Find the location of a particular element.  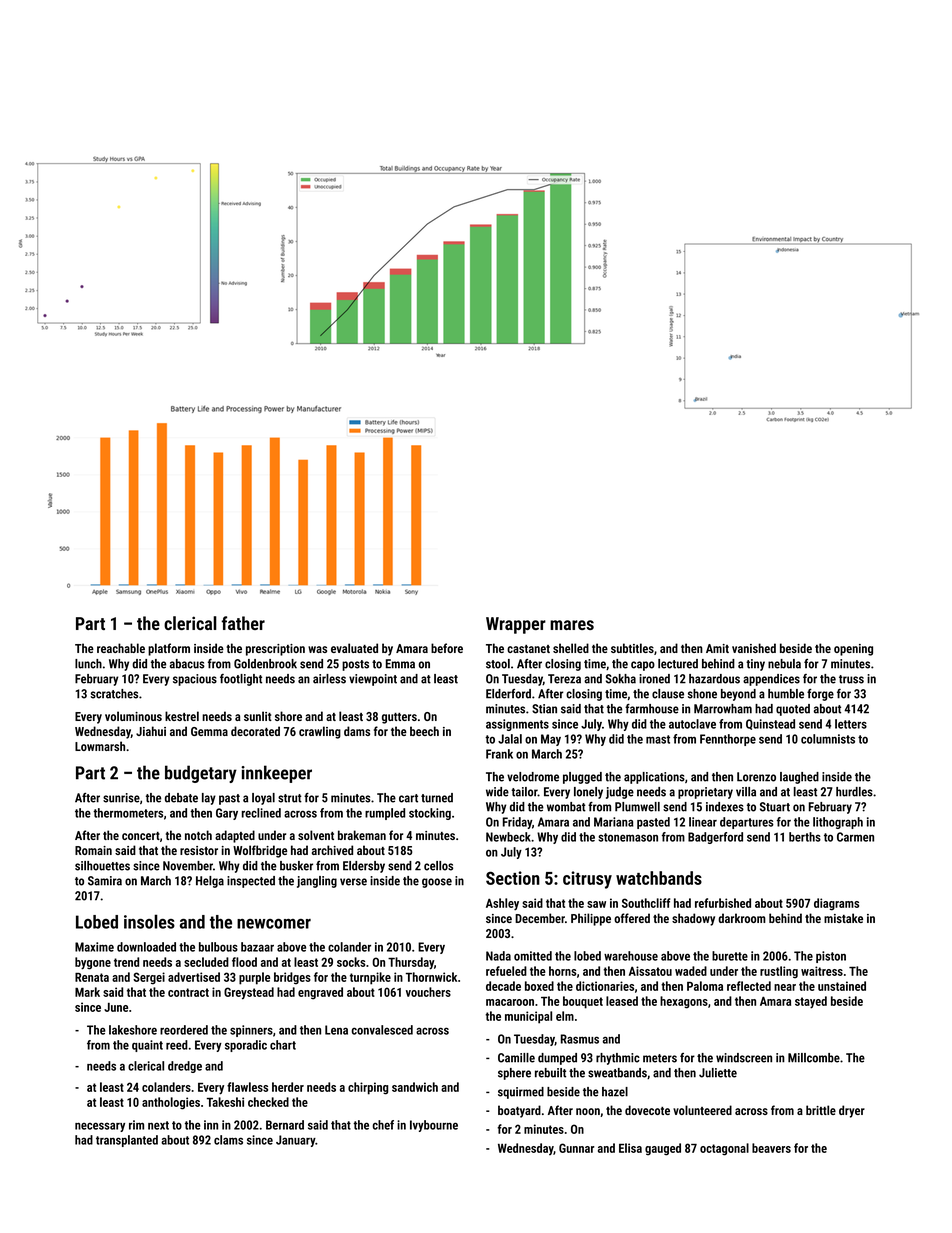

stayed is located at coordinates (811, 1002).
